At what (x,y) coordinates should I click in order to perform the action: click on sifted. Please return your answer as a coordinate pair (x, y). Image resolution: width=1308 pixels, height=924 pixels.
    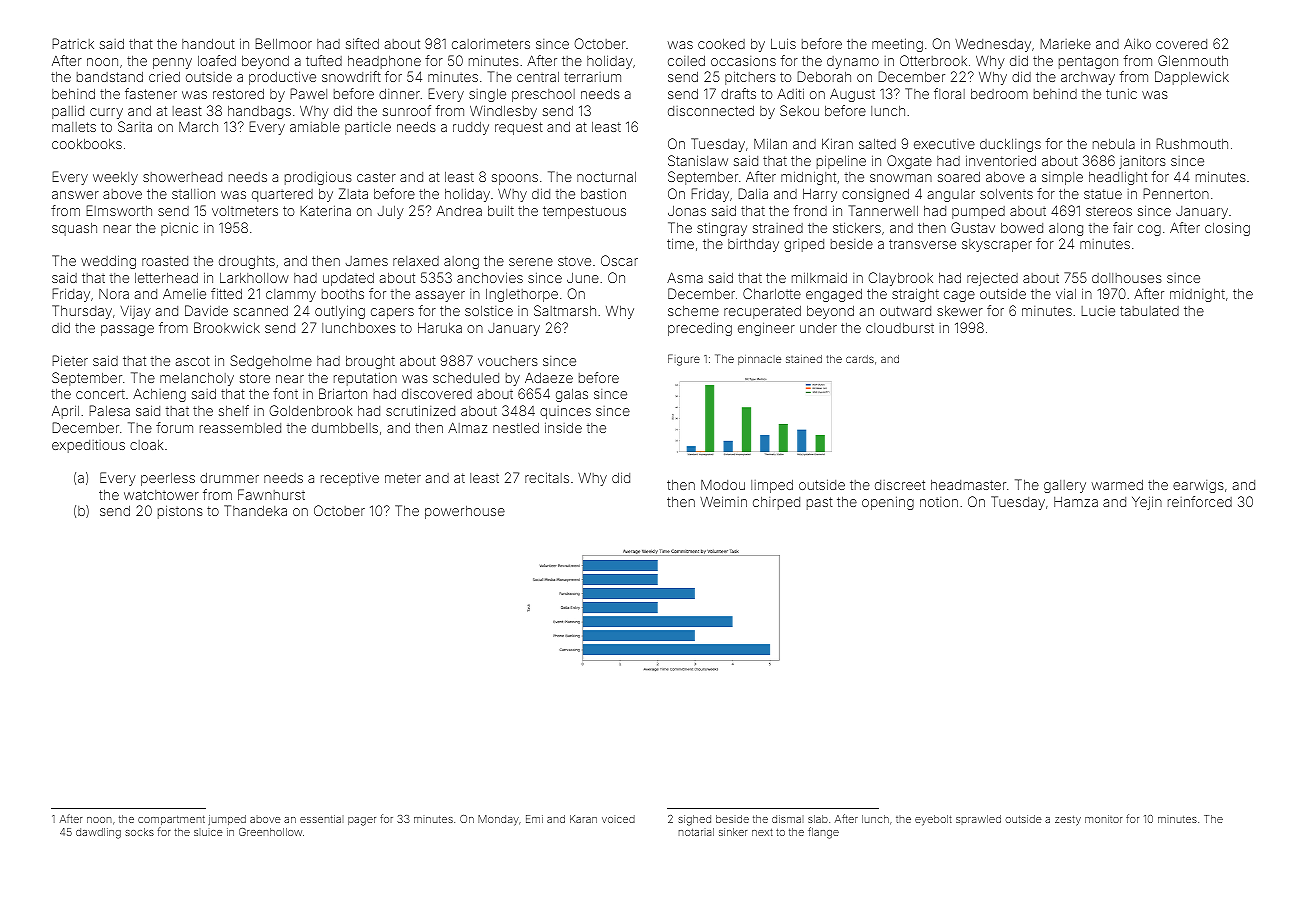
    Looking at the image, I should click on (362, 43).
